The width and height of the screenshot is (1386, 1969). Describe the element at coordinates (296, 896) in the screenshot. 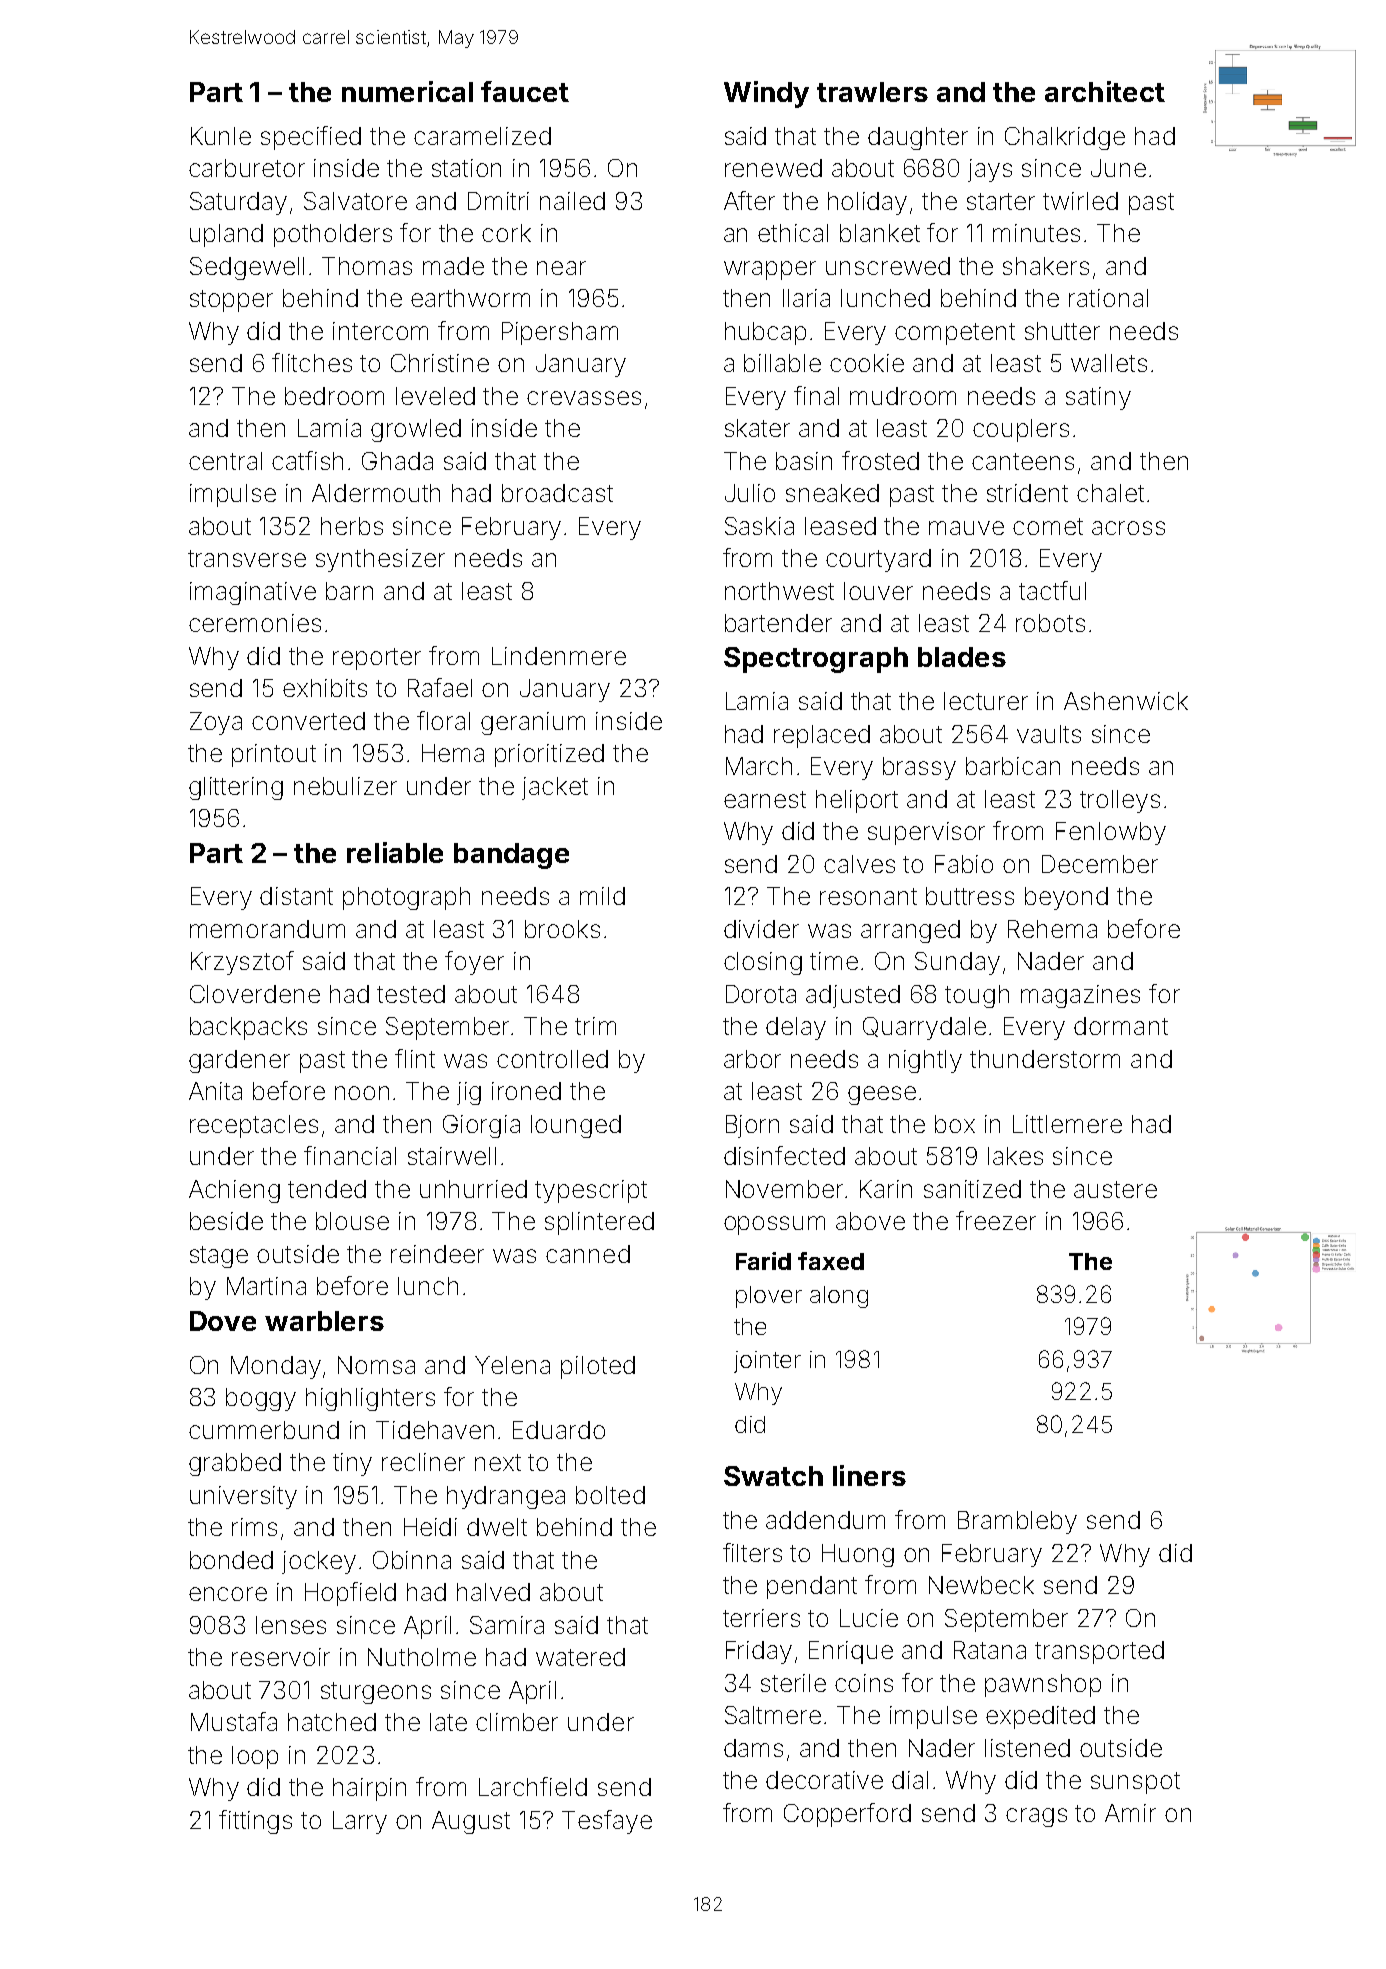

I see `distant` at that location.
